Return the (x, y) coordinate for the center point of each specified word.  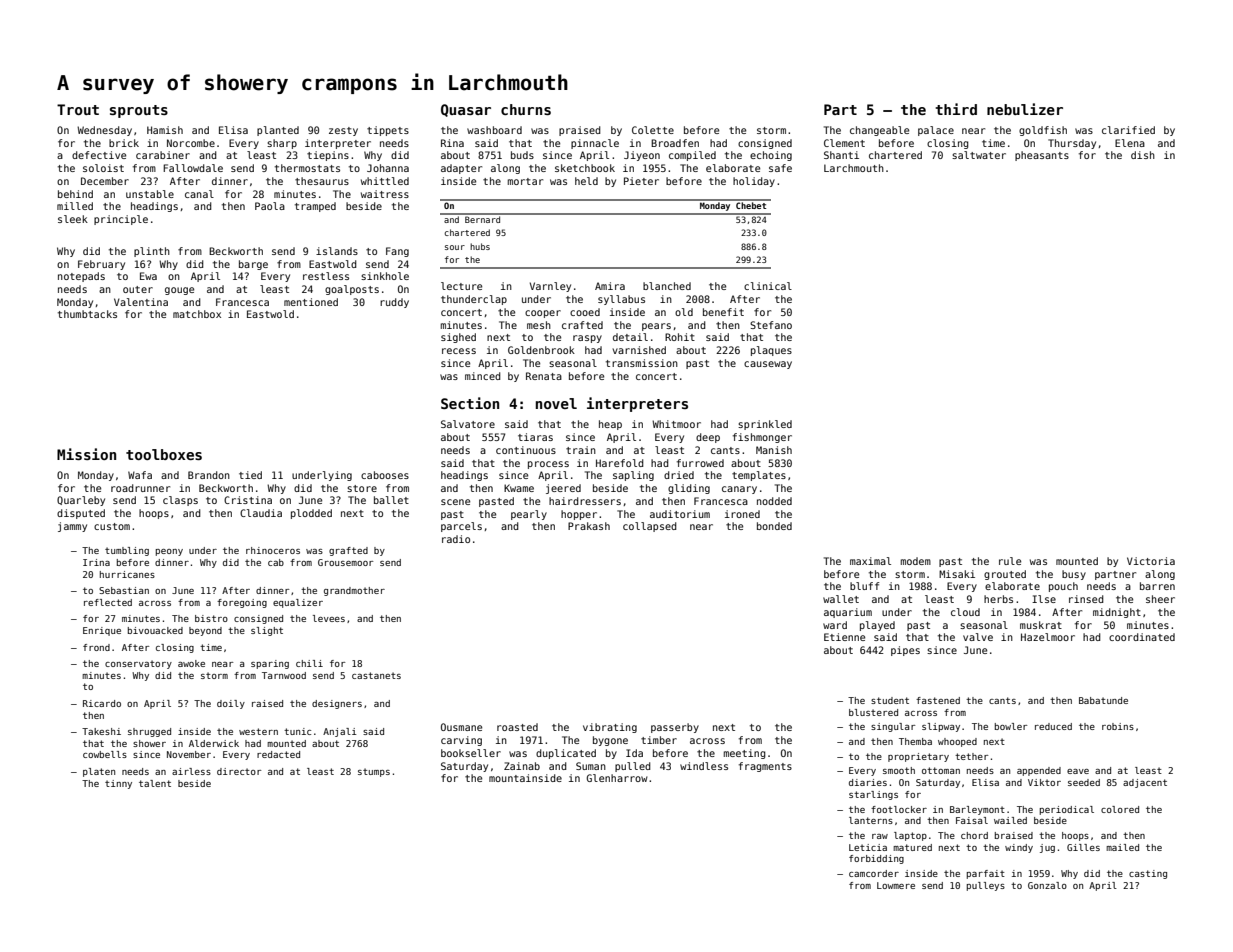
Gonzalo (1047, 885)
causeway (768, 365)
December (105, 181)
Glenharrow (617, 778)
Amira (610, 286)
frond (96, 647)
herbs (998, 599)
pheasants (1042, 156)
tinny (118, 784)
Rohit (680, 337)
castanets (376, 675)
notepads (81, 277)
